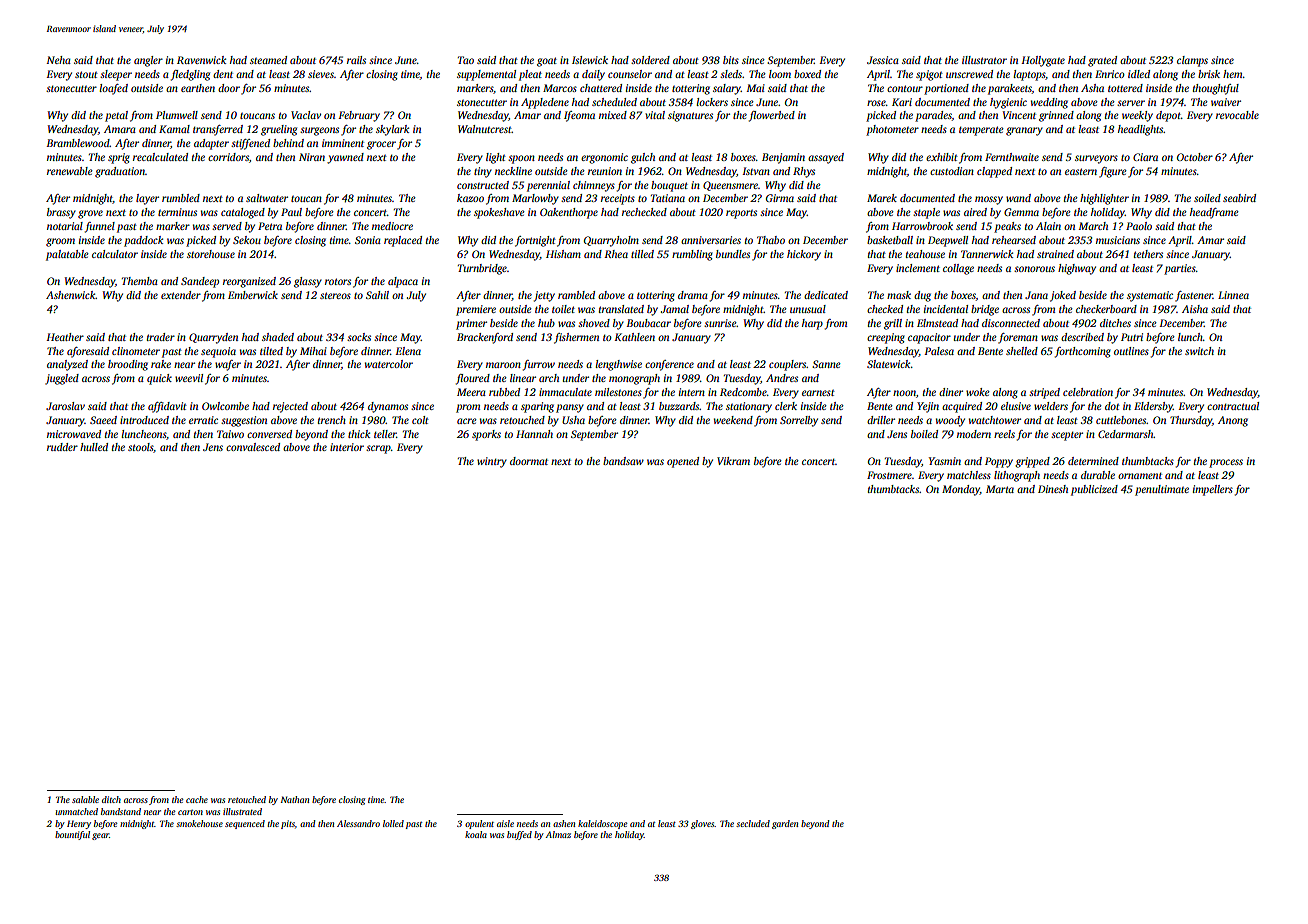 Image resolution: width=1308 pixels, height=924 pixels. I want to click on opened, so click(683, 462).
